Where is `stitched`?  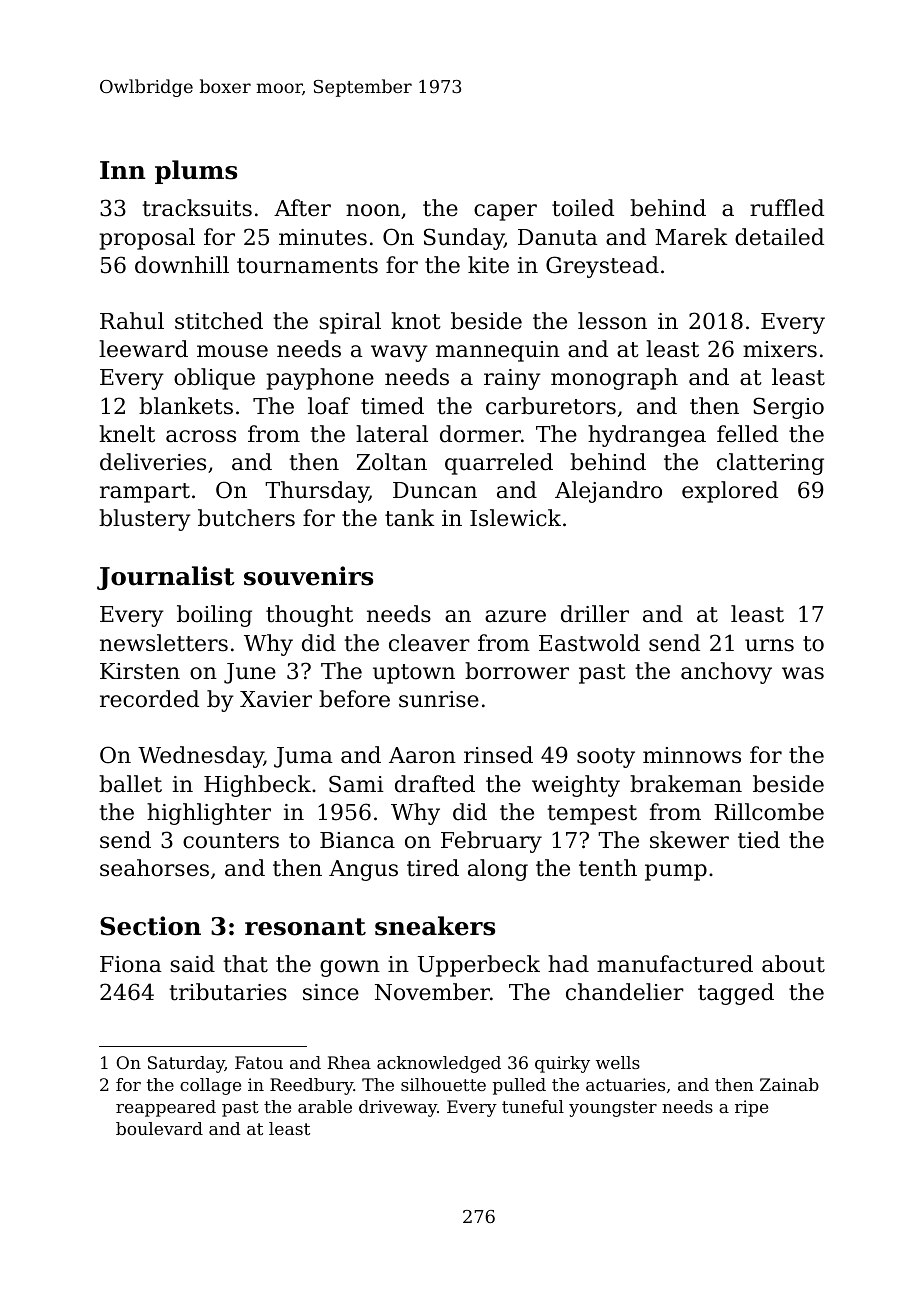
stitched is located at coordinates (219, 321).
